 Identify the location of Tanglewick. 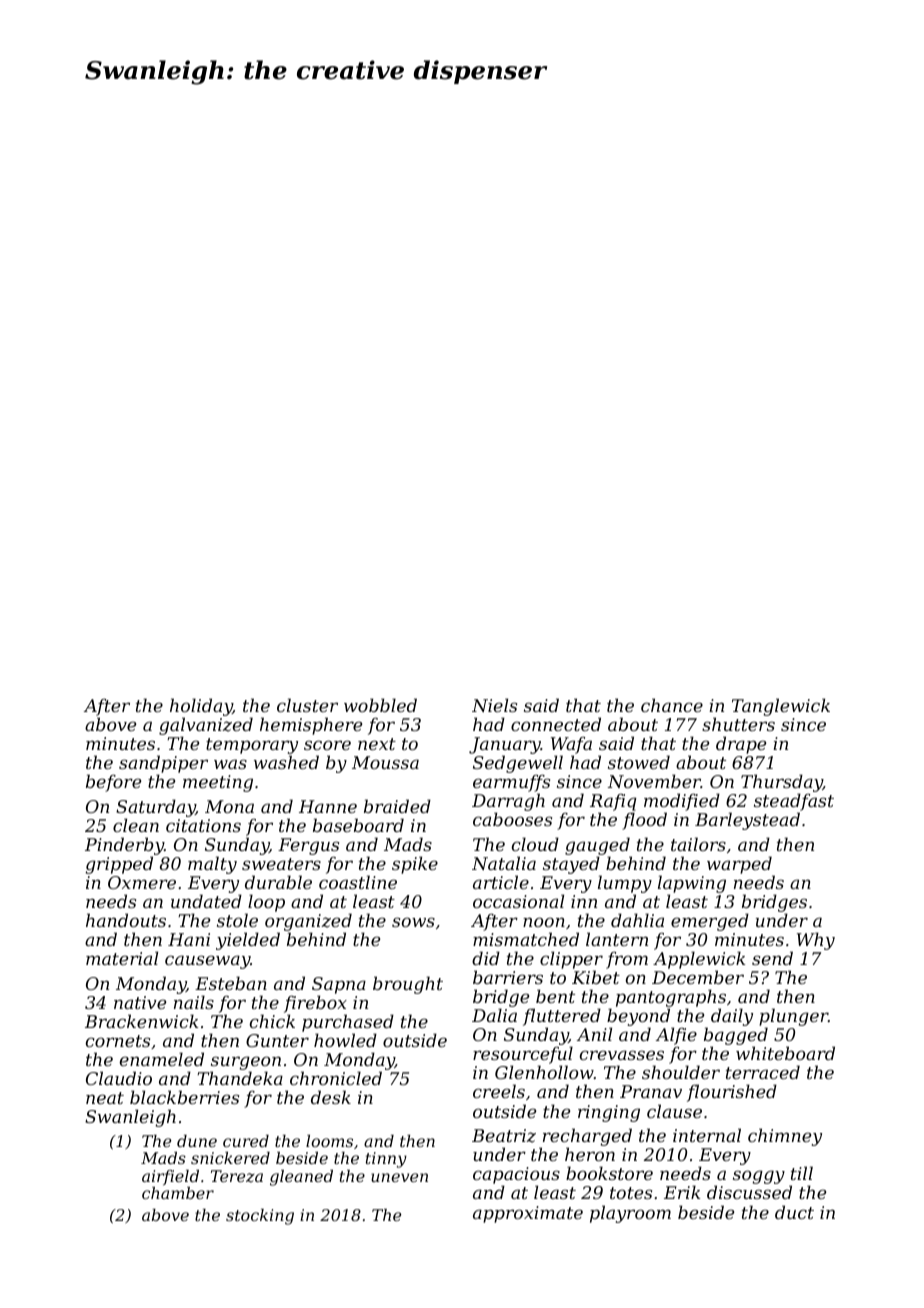
(781, 707).
